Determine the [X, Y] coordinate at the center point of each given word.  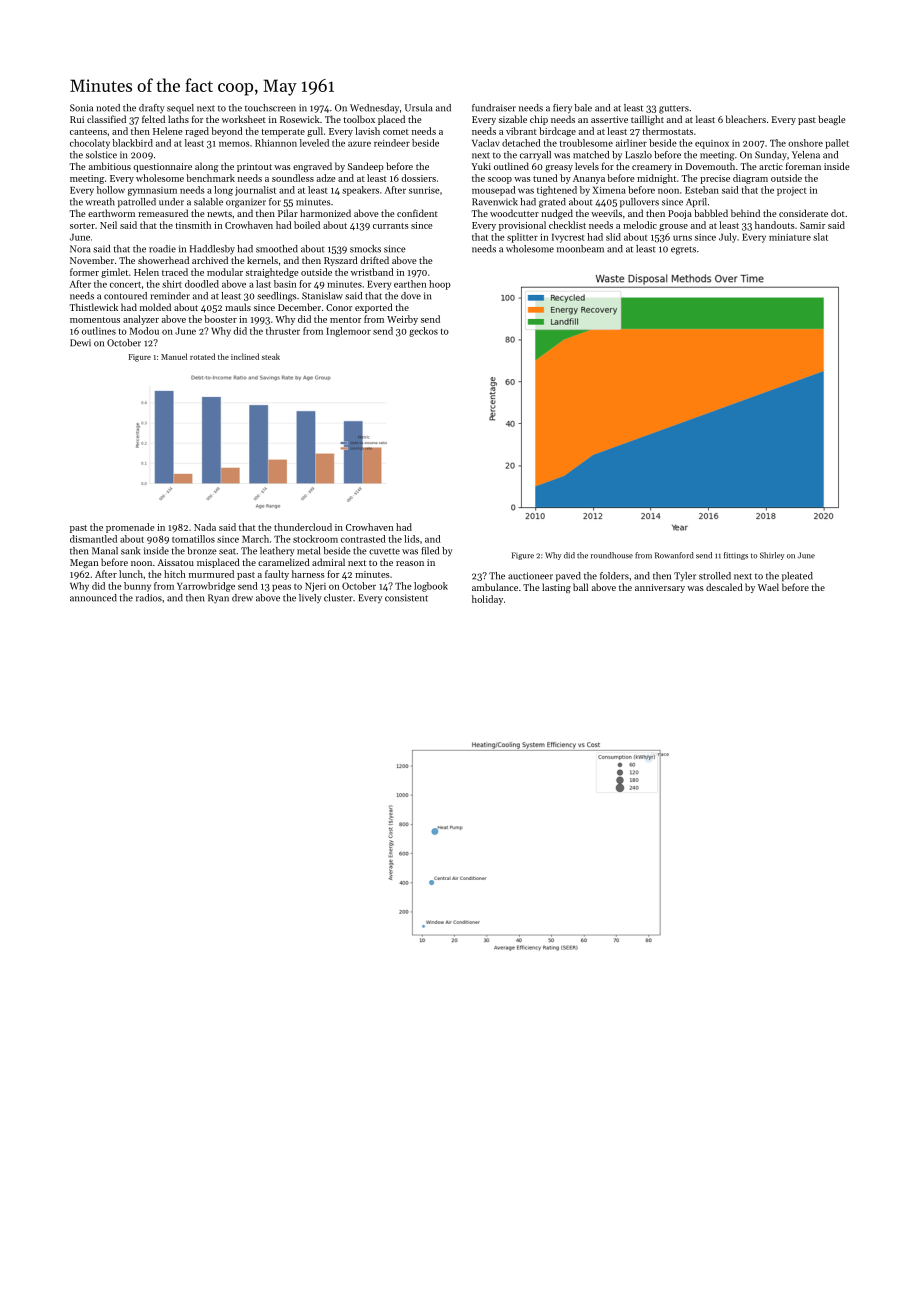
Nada [205, 527]
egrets [683, 250]
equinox [712, 144]
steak [271, 356]
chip [539, 120]
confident [417, 213]
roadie [162, 249]
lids [412, 539]
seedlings [276, 297]
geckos [423, 332]
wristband [372, 272]
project [792, 191]
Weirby [402, 320]
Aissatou [175, 562]
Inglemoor [348, 332]
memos [234, 144]
